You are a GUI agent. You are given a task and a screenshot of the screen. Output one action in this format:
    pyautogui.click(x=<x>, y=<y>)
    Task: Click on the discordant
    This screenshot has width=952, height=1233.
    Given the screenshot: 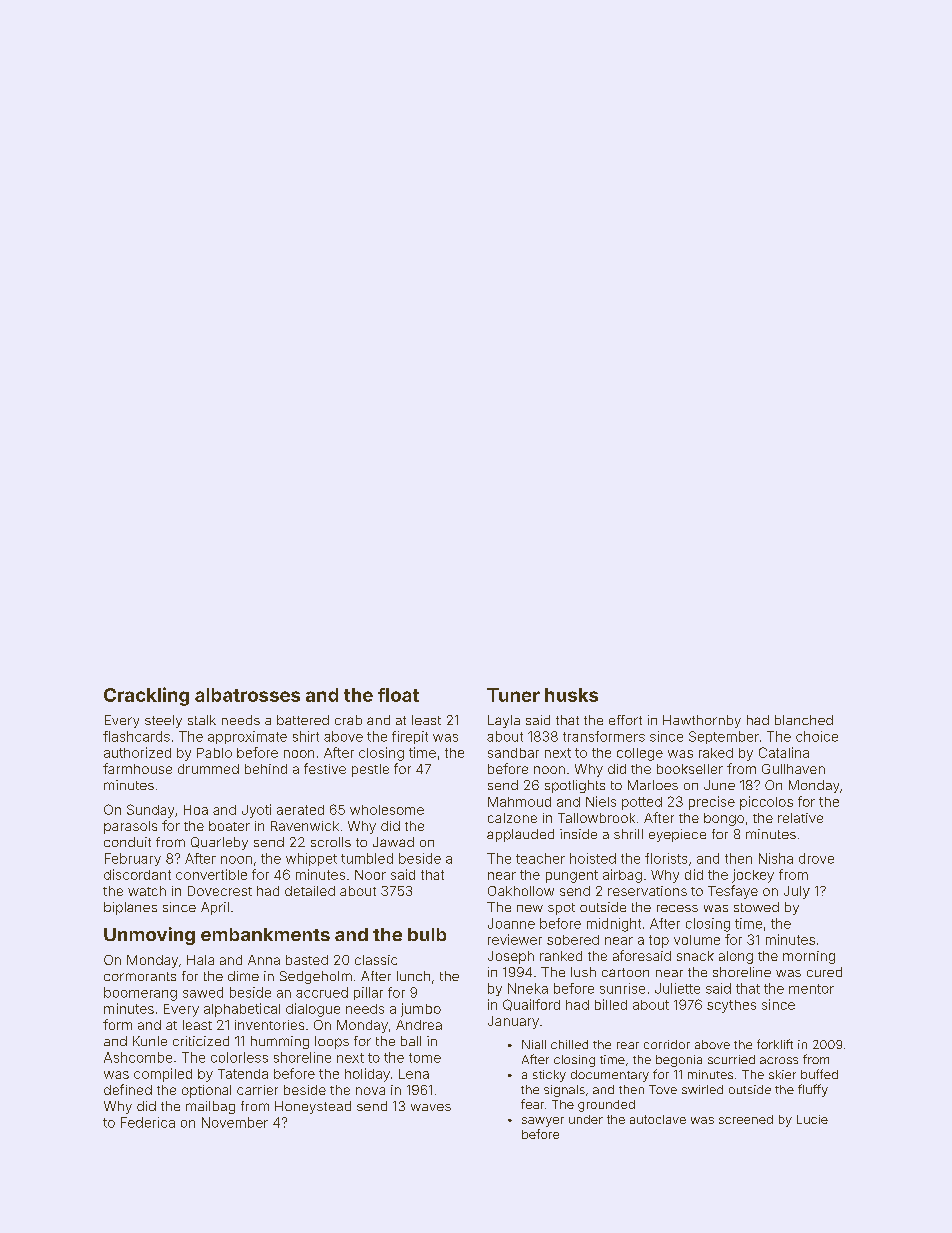 What is the action you would take?
    pyautogui.click(x=137, y=874)
